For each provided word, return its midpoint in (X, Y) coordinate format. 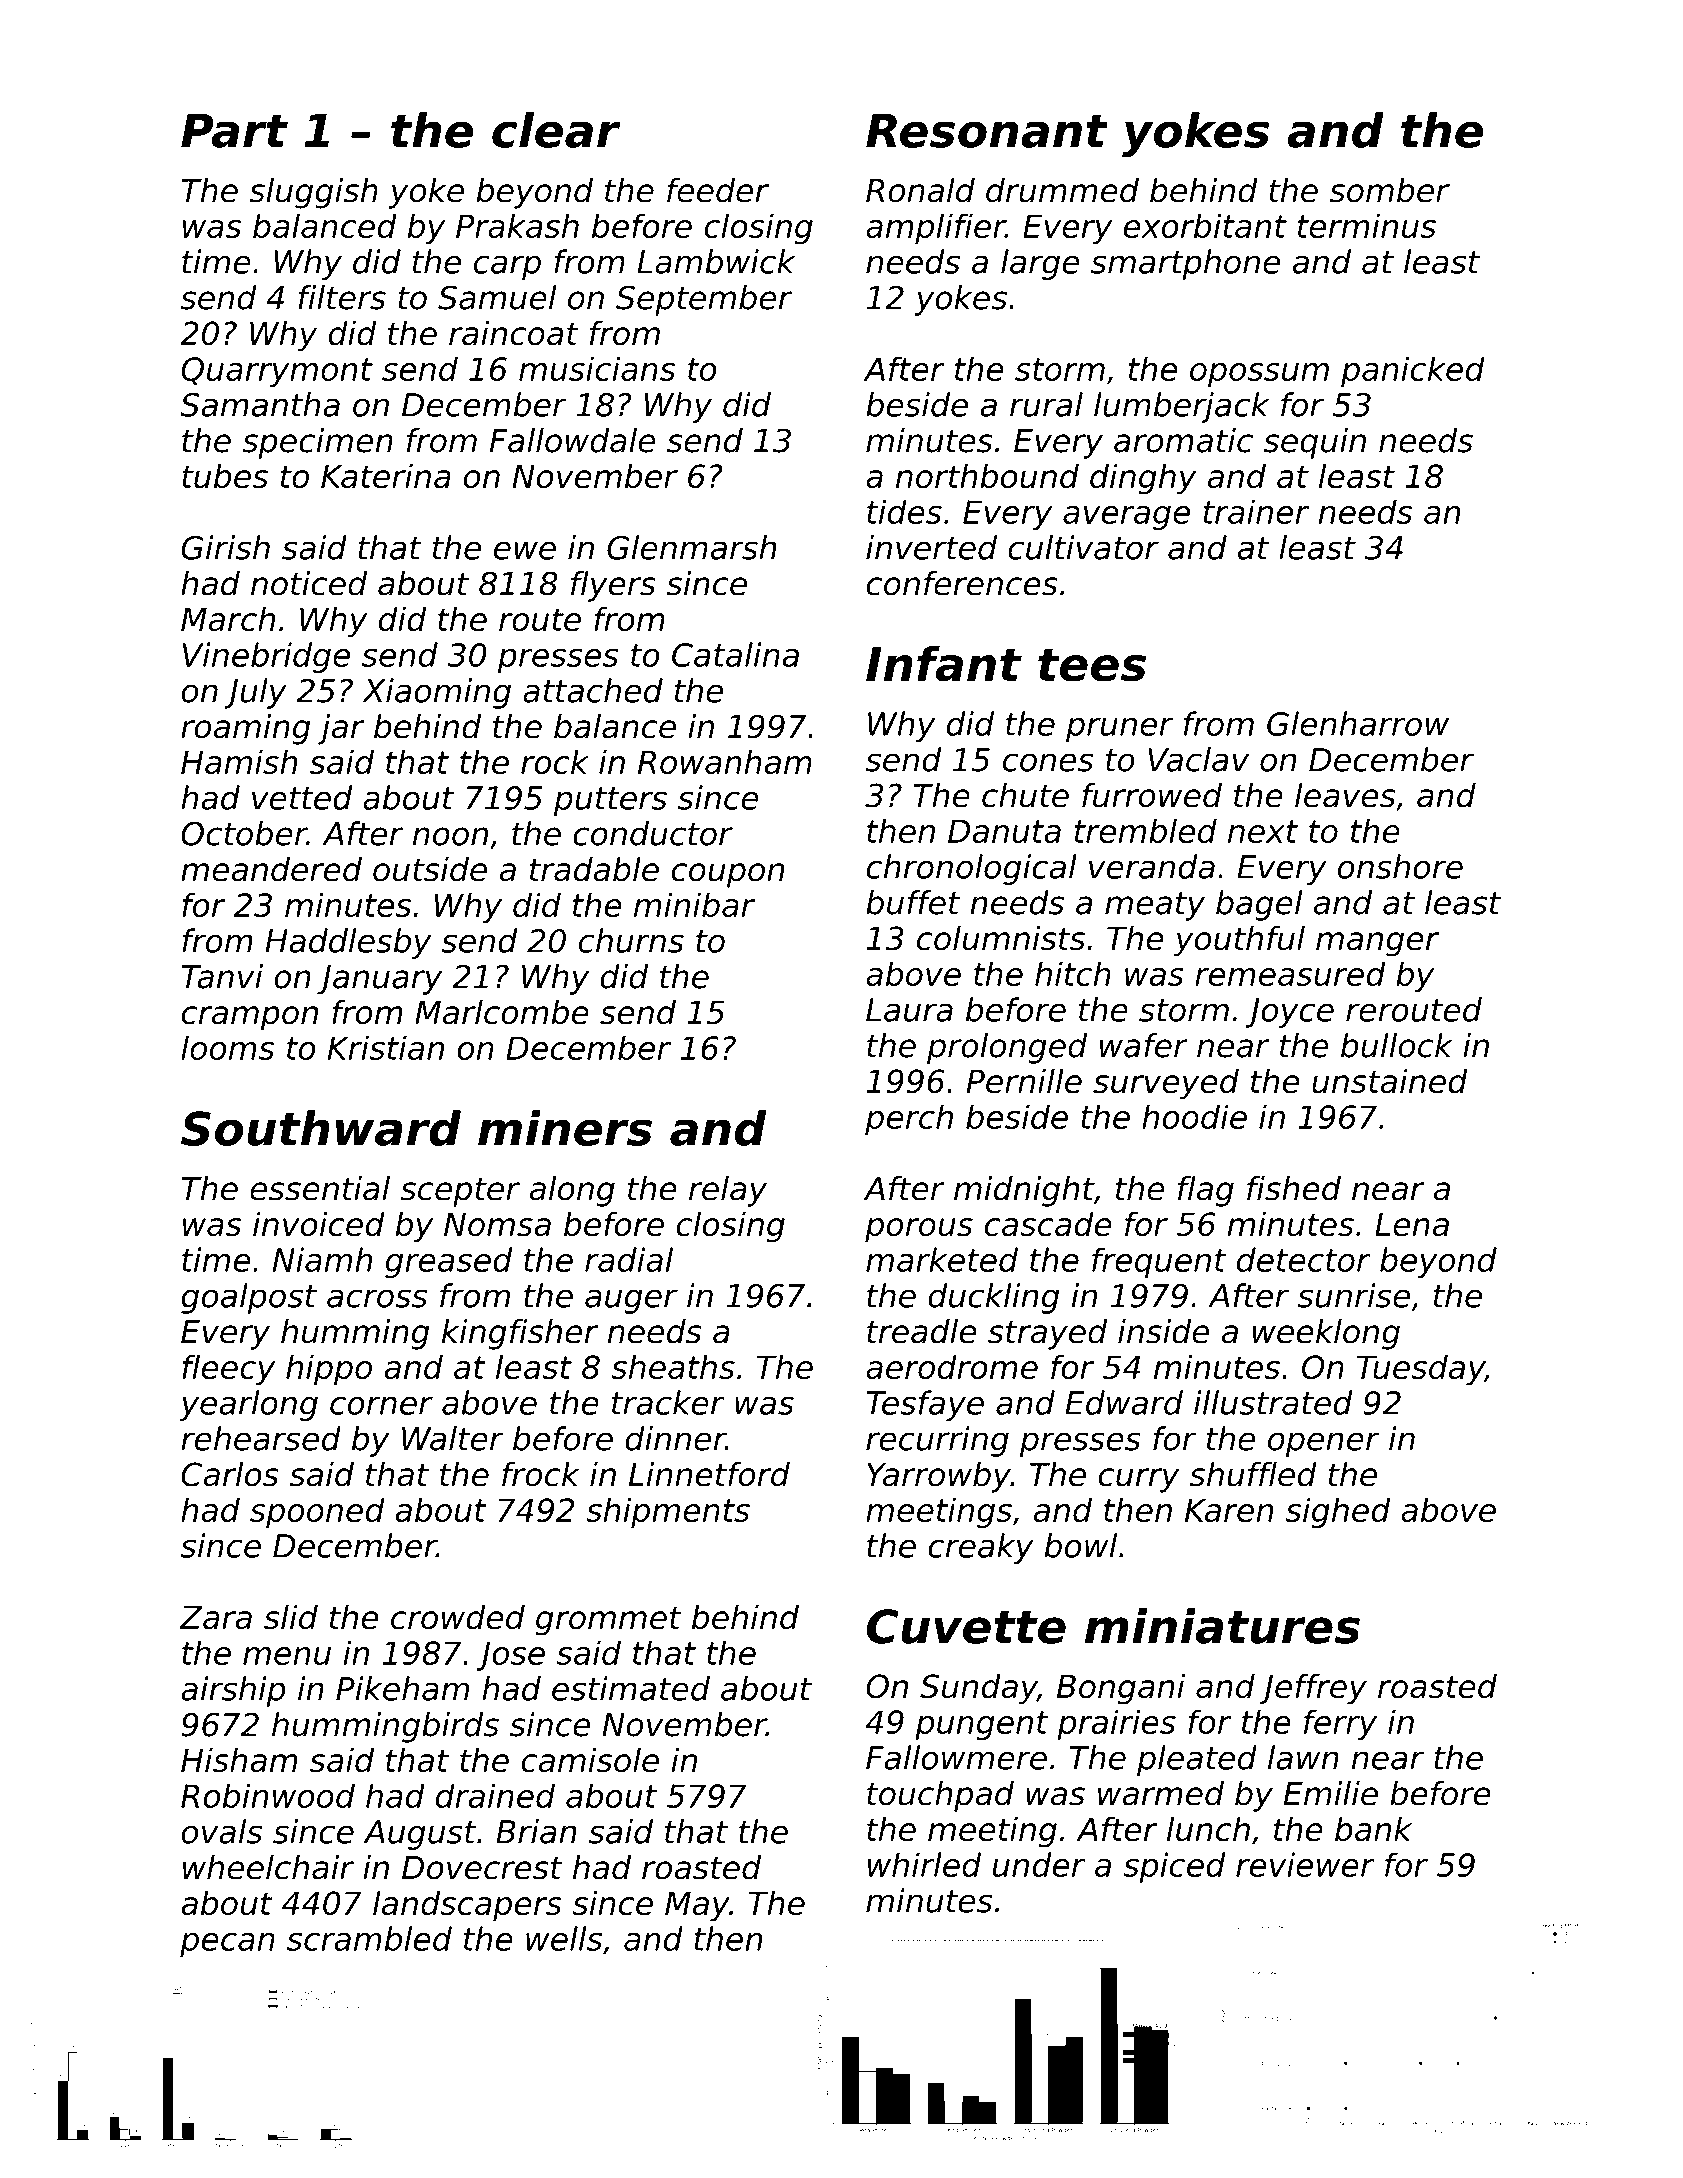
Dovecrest (482, 1868)
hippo (329, 1370)
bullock (1397, 1045)
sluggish (313, 193)
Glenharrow (1358, 723)
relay (728, 1191)
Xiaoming (436, 693)
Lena (1412, 1224)
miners (565, 1128)
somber (1389, 190)
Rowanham (725, 761)
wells (564, 1938)
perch (909, 1119)
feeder (718, 190)
